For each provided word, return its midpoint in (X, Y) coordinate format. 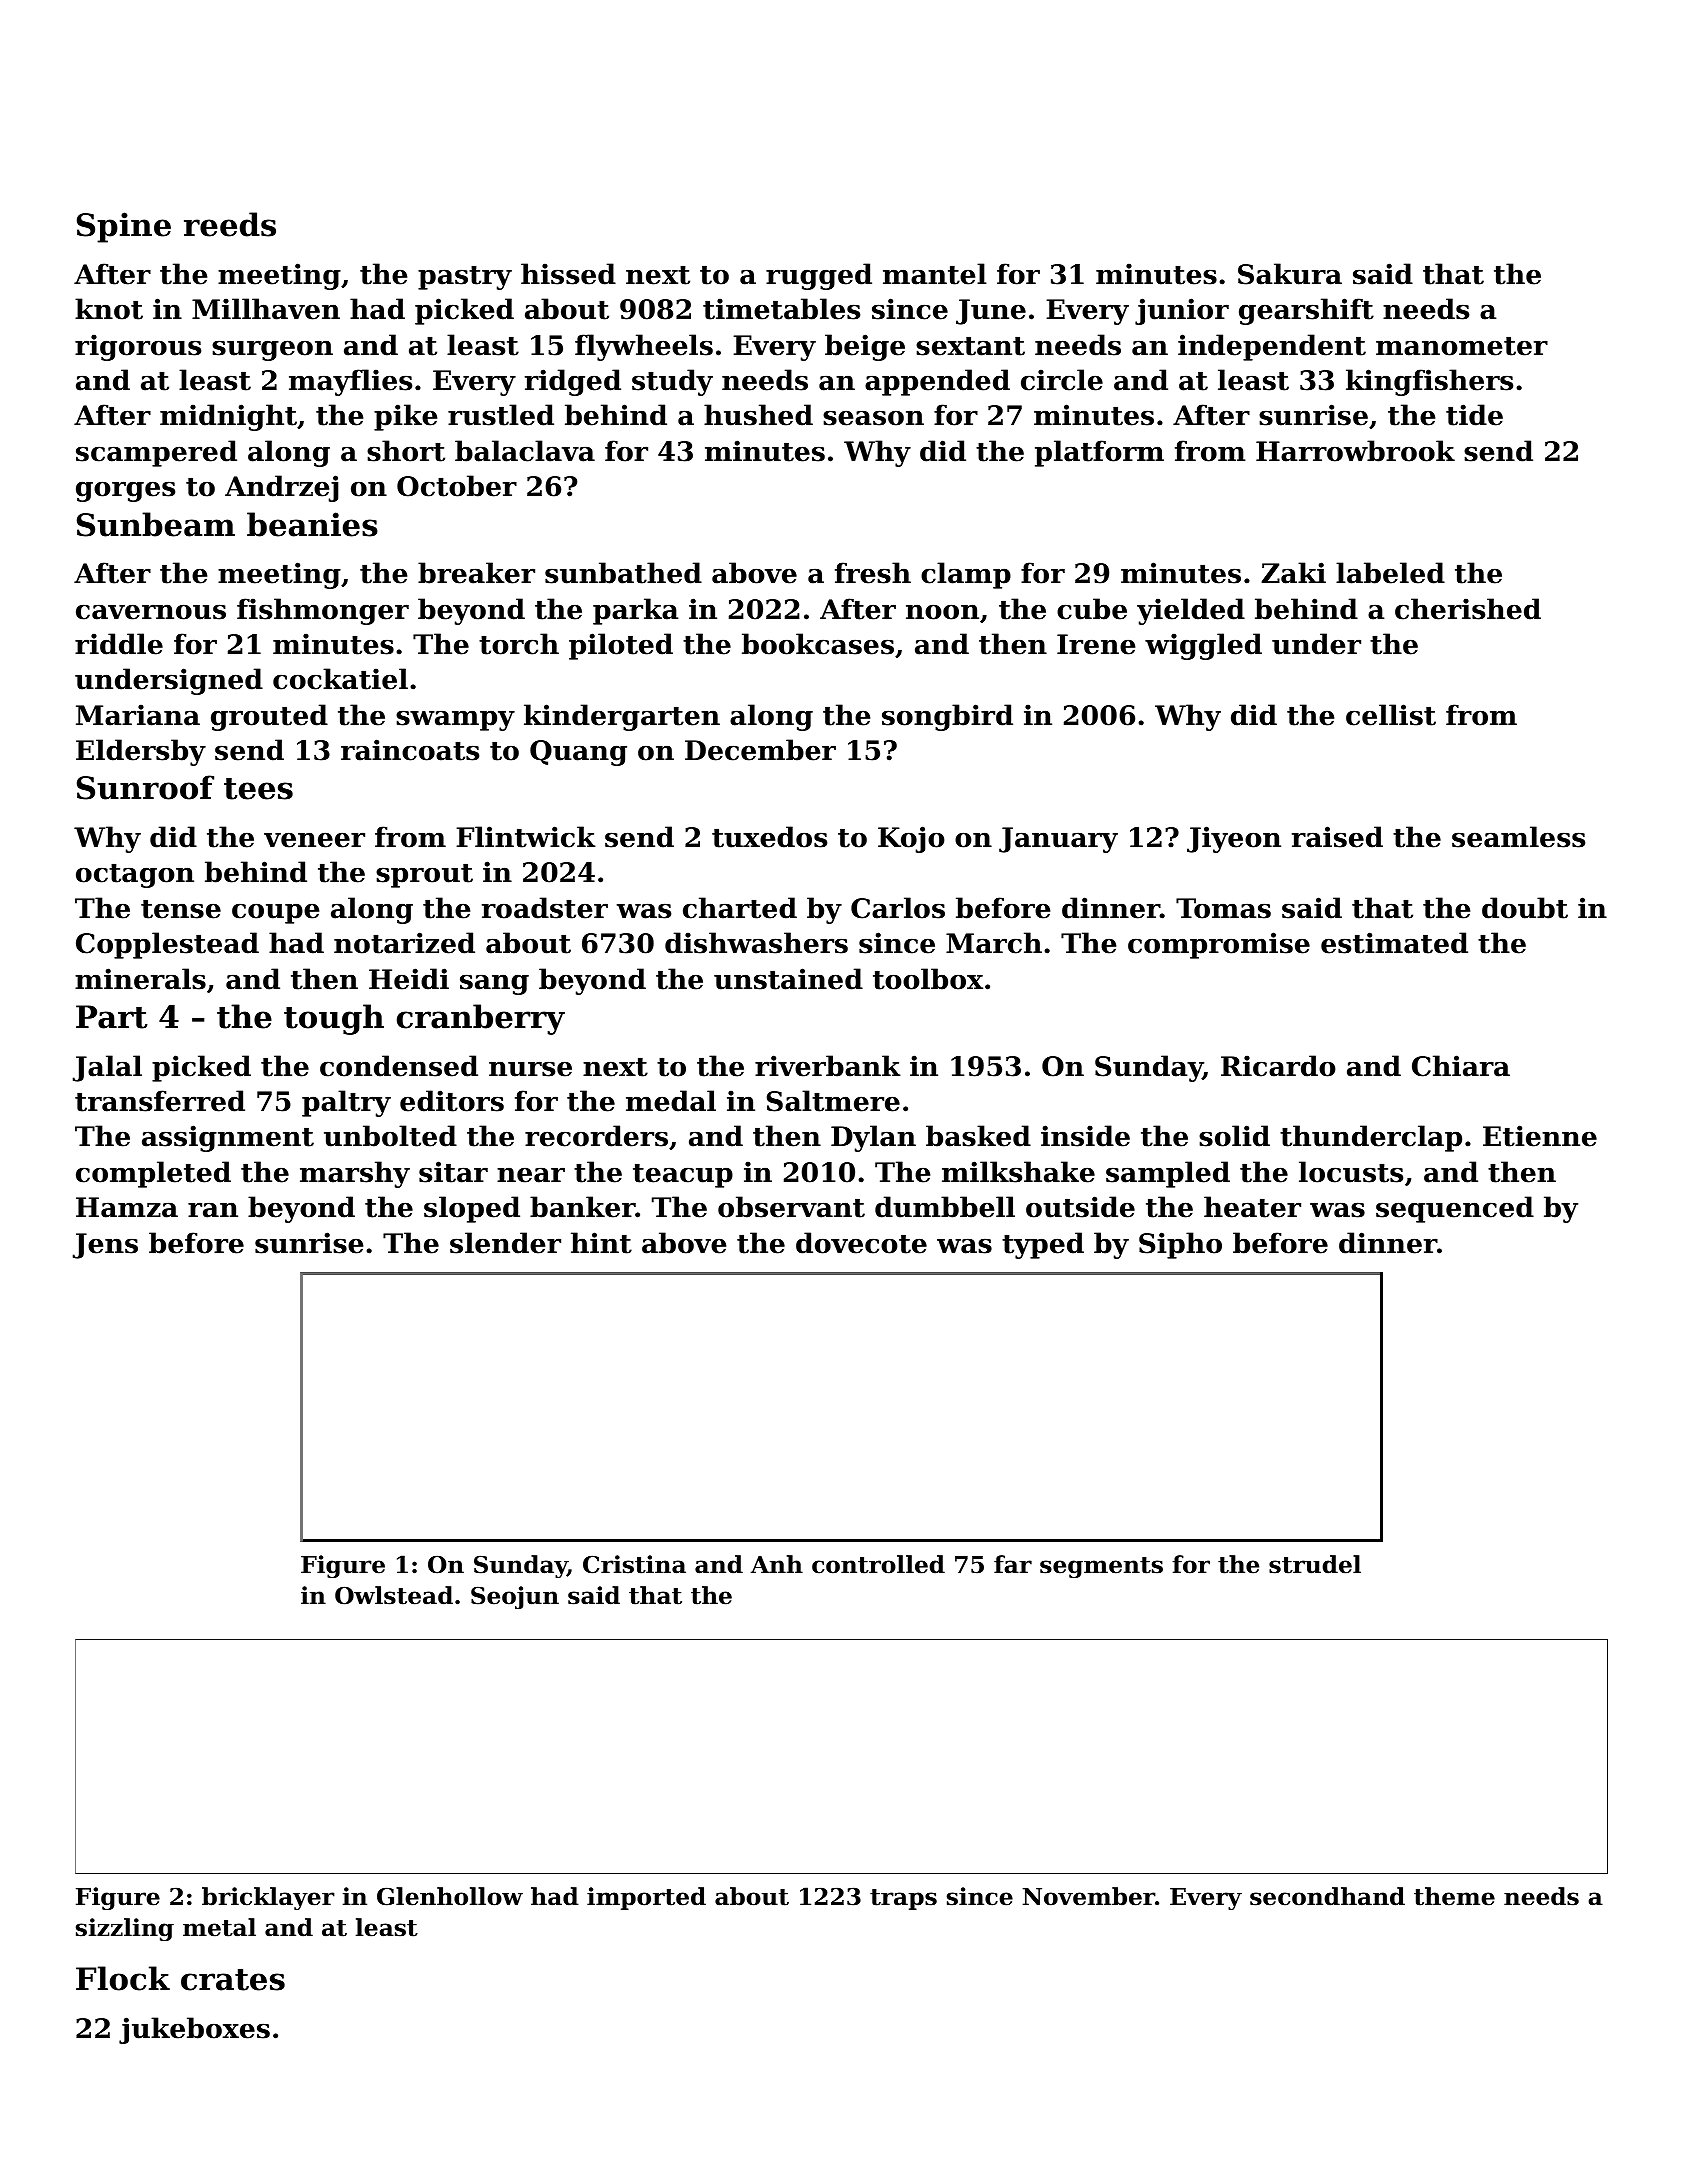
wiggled (1203, 646)
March (994, 943)
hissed (568, 274)
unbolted (390, 1136)
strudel (1315, 1564)
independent (1272, 347)
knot (109, 309)
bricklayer (268, 1898)
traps (903, 1899)
